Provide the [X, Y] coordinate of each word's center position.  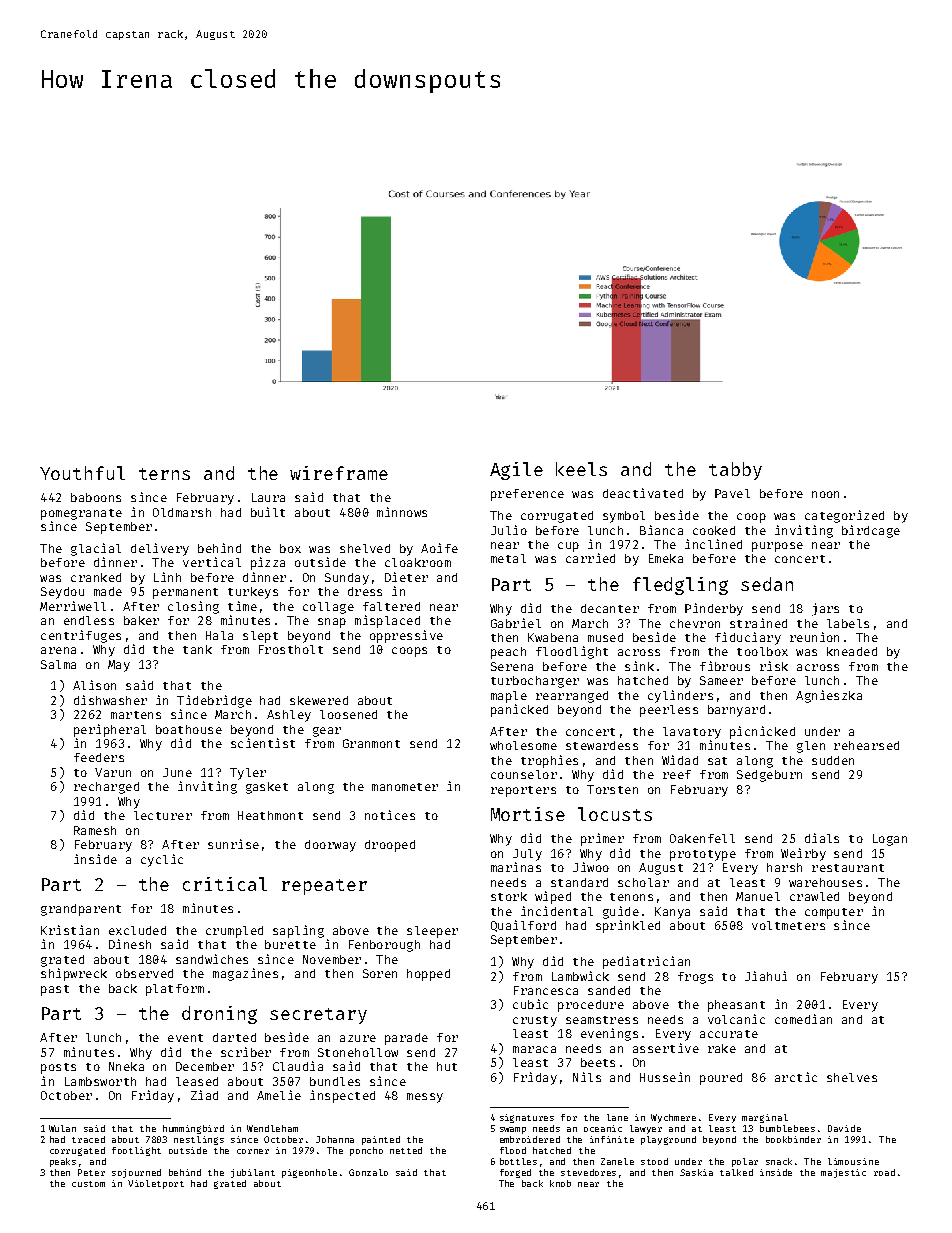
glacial [96, 549]
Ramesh [95, 830]
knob [560, 1183]
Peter [91, 1172]
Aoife [439, 548]
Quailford [523, 926]
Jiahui [766, 976]
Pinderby [714, 609]
